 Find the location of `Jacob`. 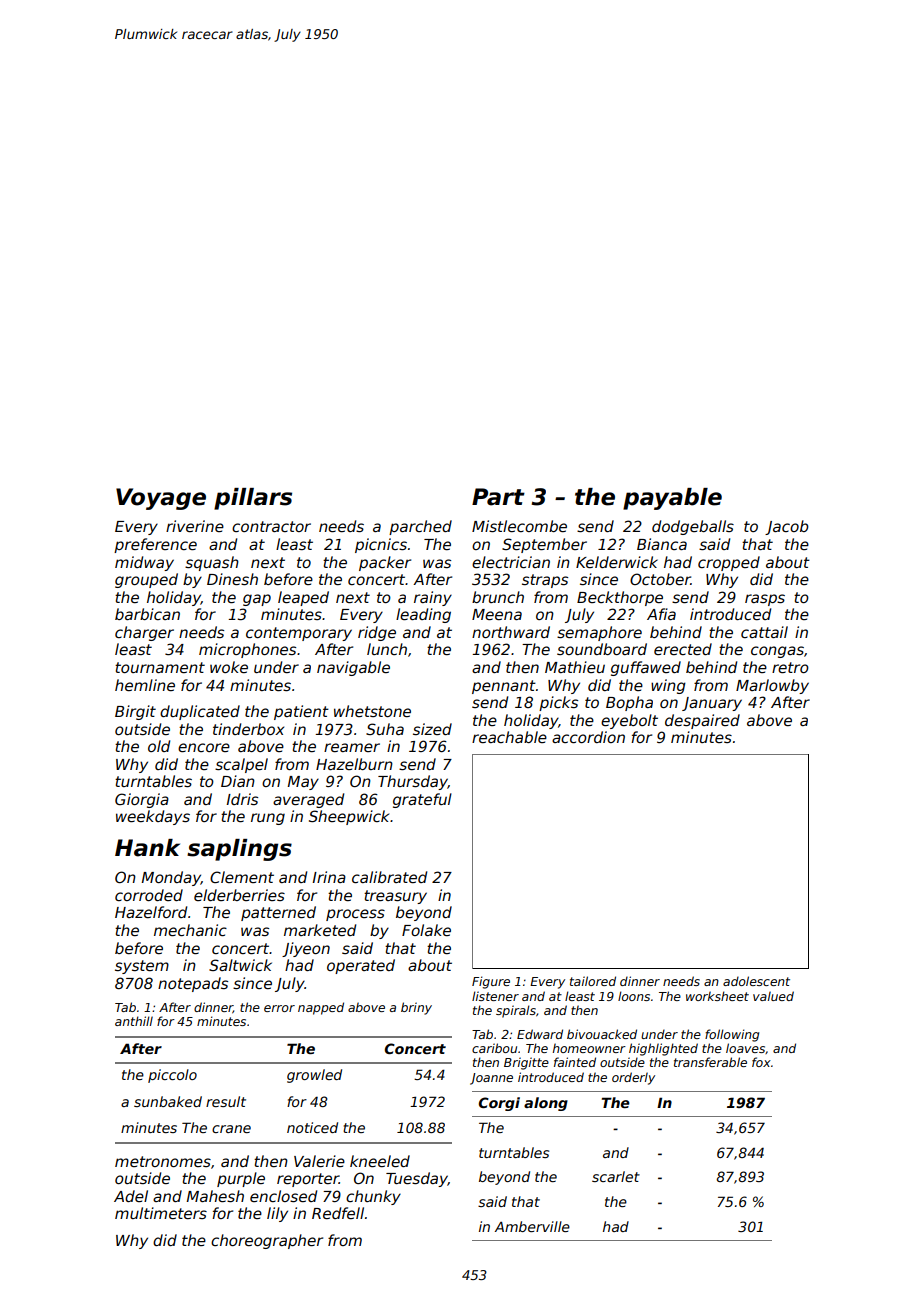

Jacob is located at coordinates (787, 527).
